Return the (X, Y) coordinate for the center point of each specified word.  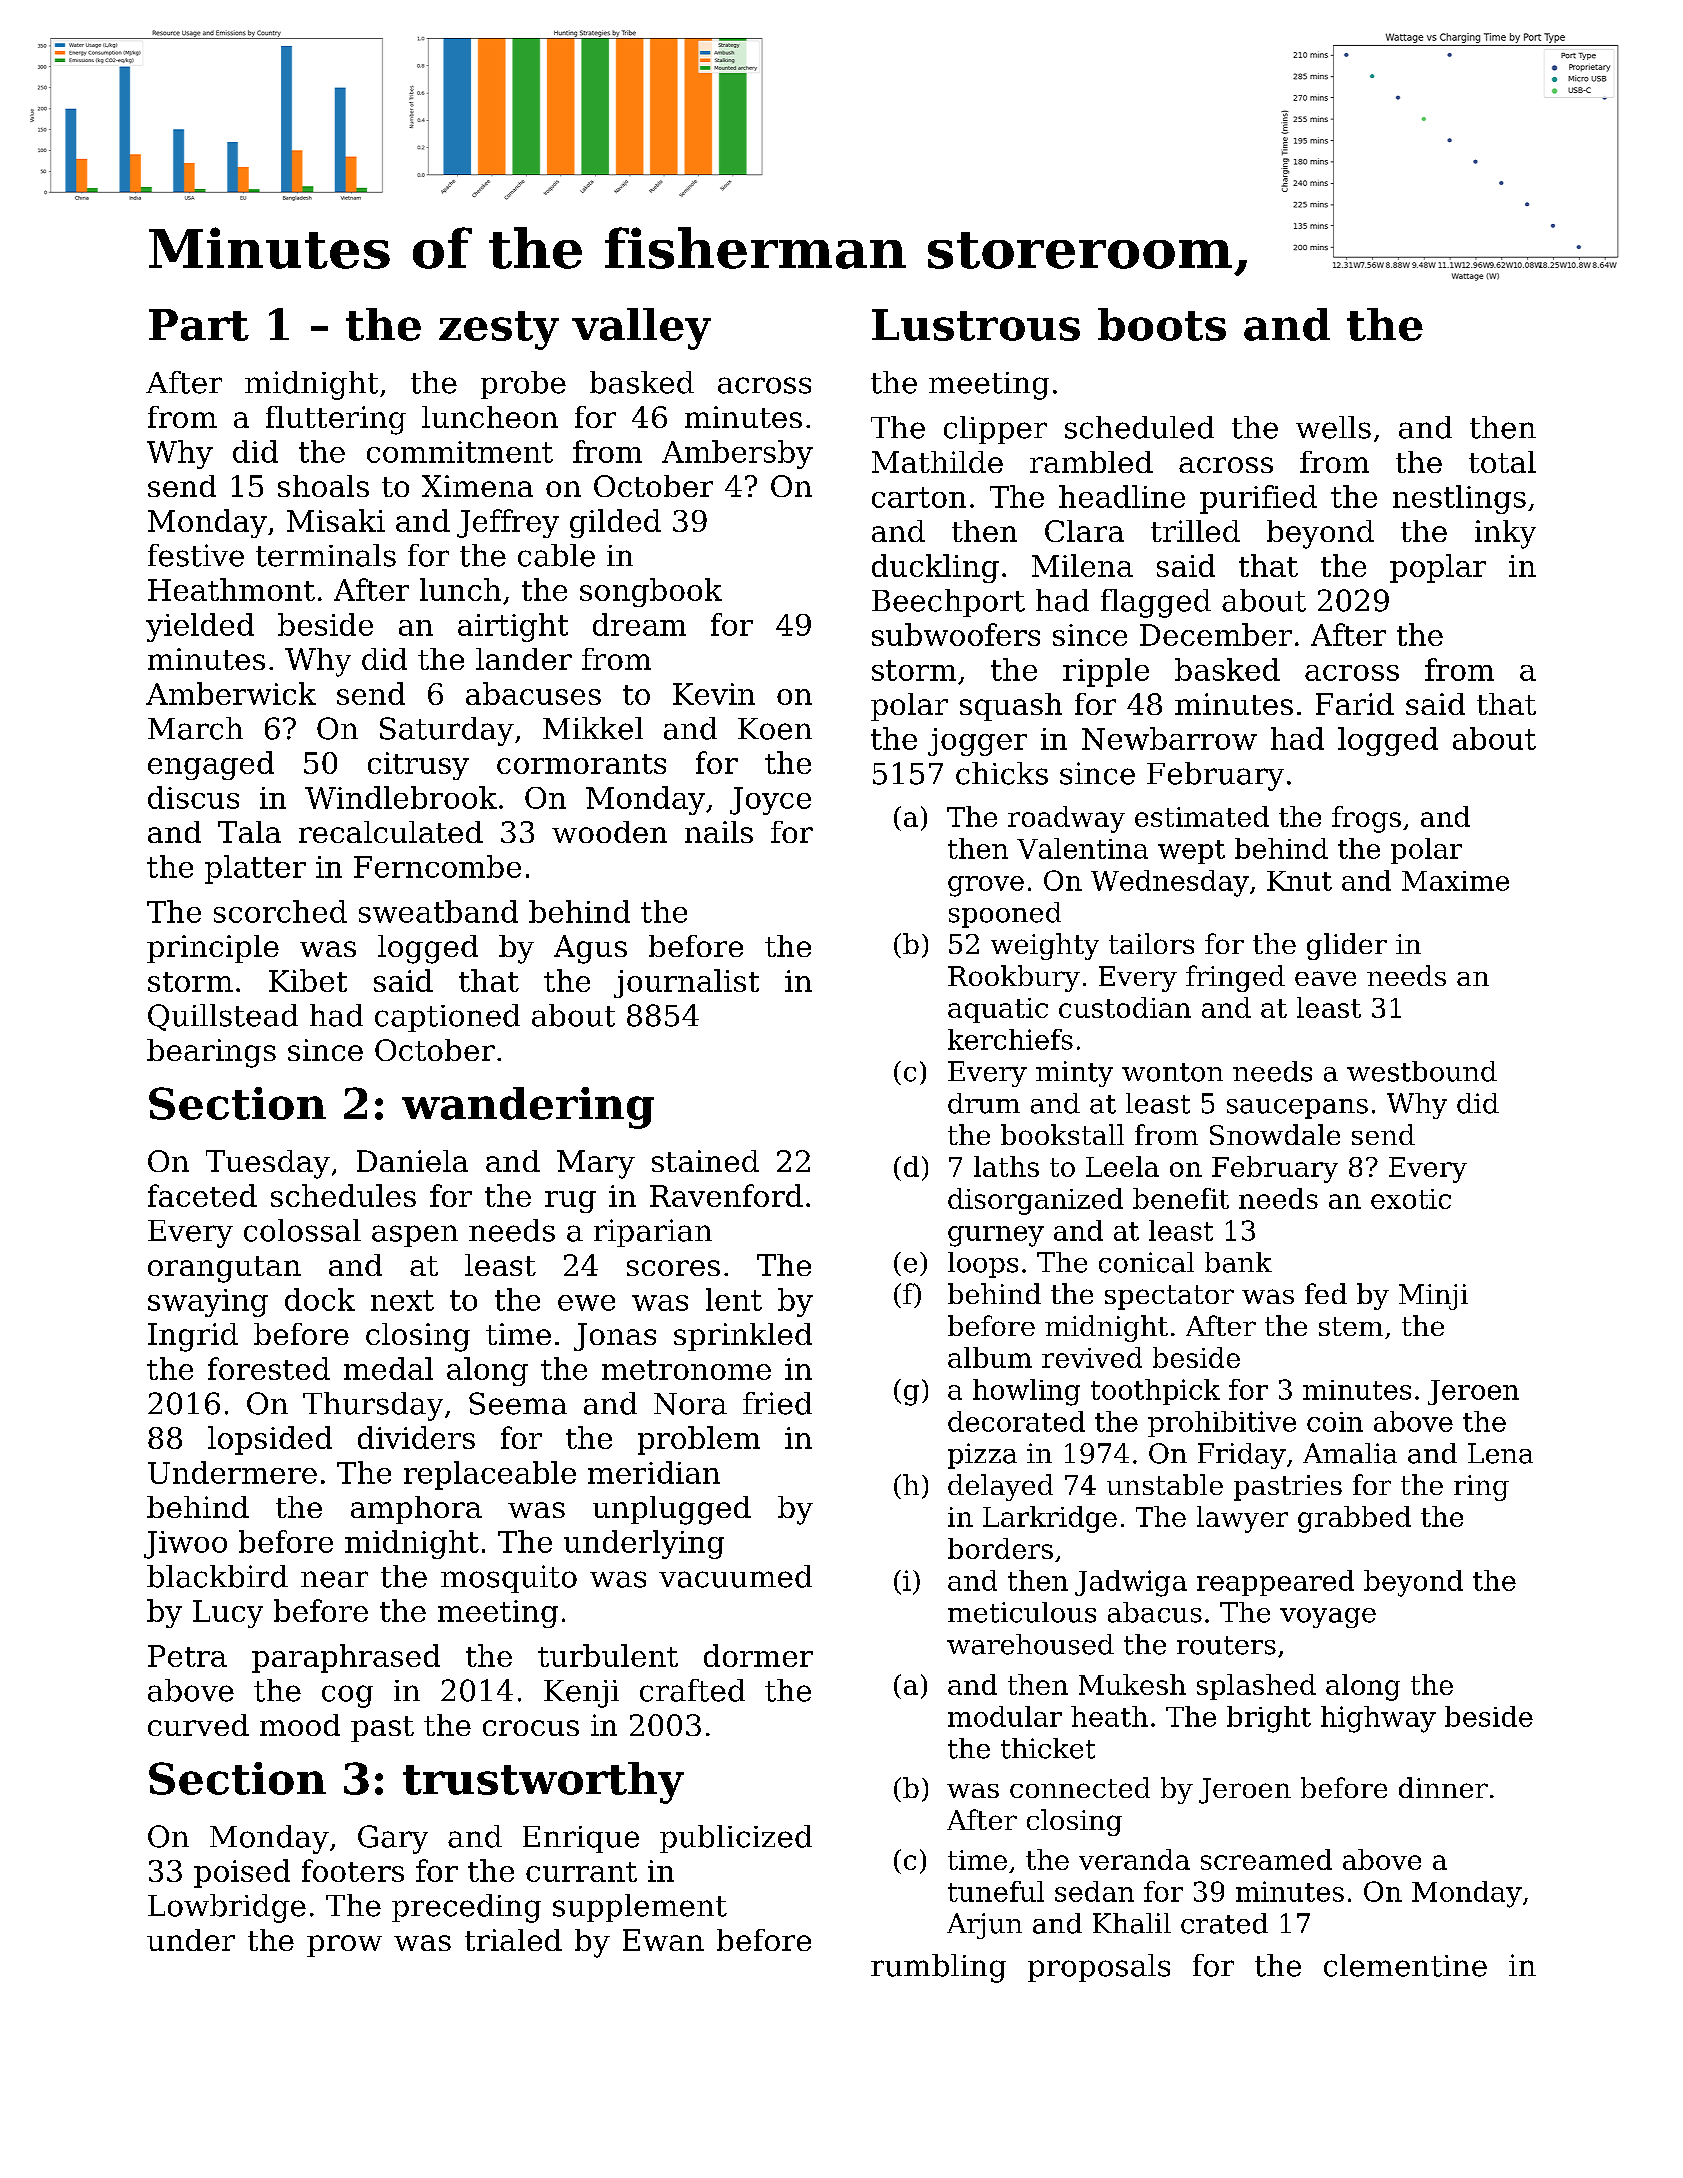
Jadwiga (1131, 1583)
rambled (1091, 462)
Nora (690, 1404)
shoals (323, 486)
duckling (935, 568)
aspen (415, 1236)
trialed (513, 1940)
